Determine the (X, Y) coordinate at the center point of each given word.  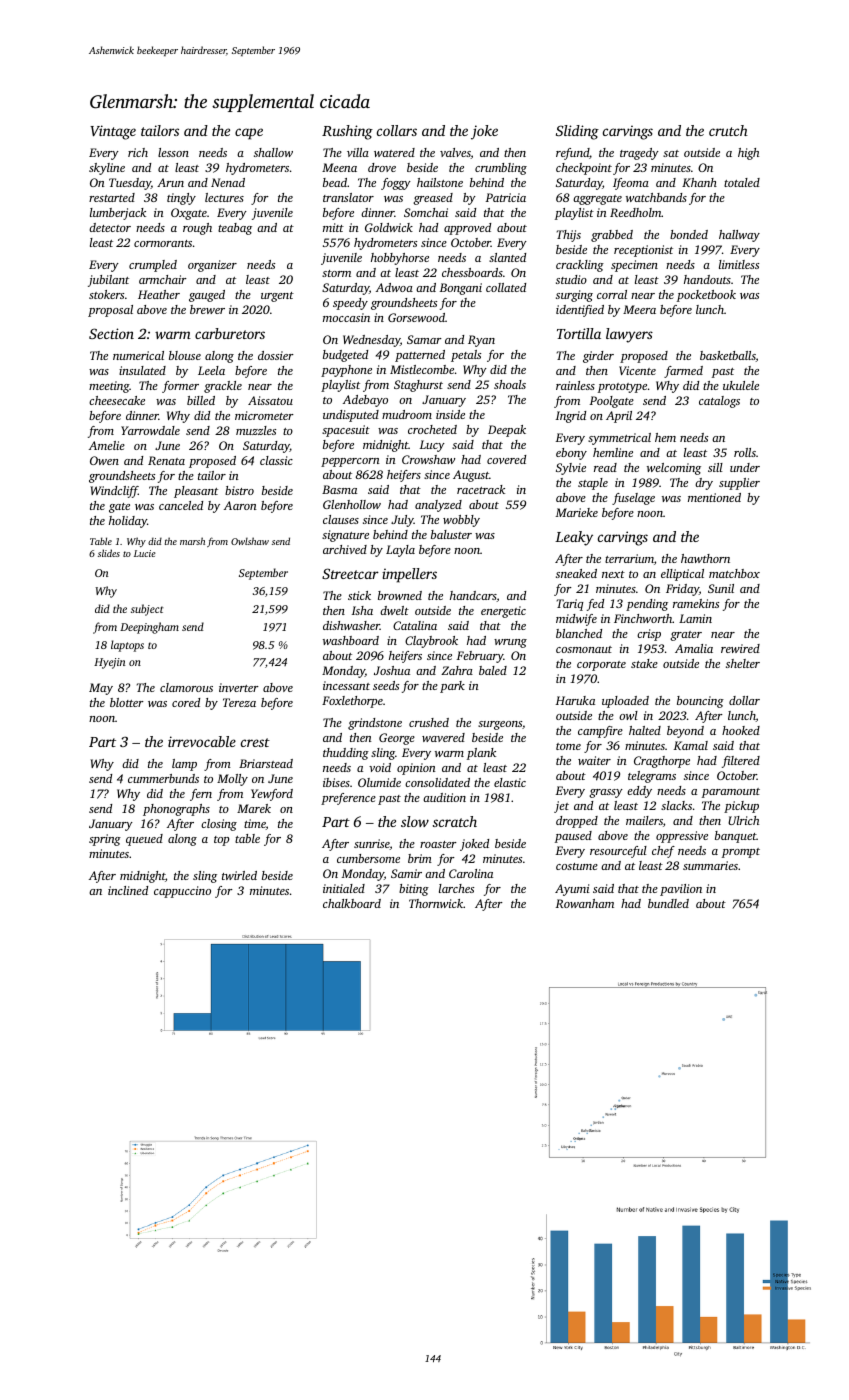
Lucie (145, 553)
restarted (112, 197)
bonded (689, 234)
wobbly (461, 521)
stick (359, 595)
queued (144, 840)
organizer (212, 266)
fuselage (633, 499)
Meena (339, 167)
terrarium (629, 558)
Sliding (577, 132)
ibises (336, 782)
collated (506, 287)
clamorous (186, 687)
